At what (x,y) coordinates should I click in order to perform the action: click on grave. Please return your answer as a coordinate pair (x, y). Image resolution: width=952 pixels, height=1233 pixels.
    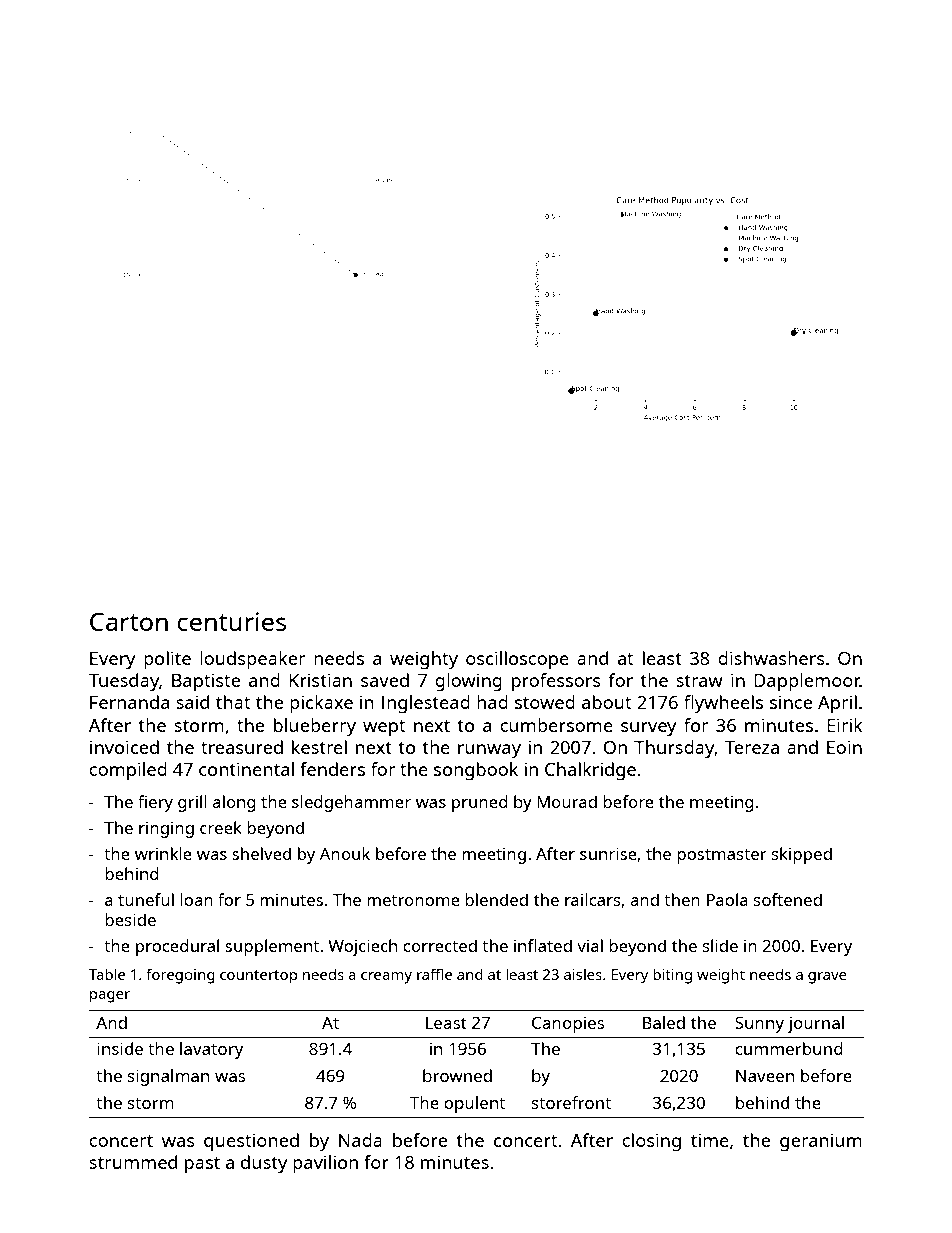
    Looking at the image, I should click on (827, 978).
